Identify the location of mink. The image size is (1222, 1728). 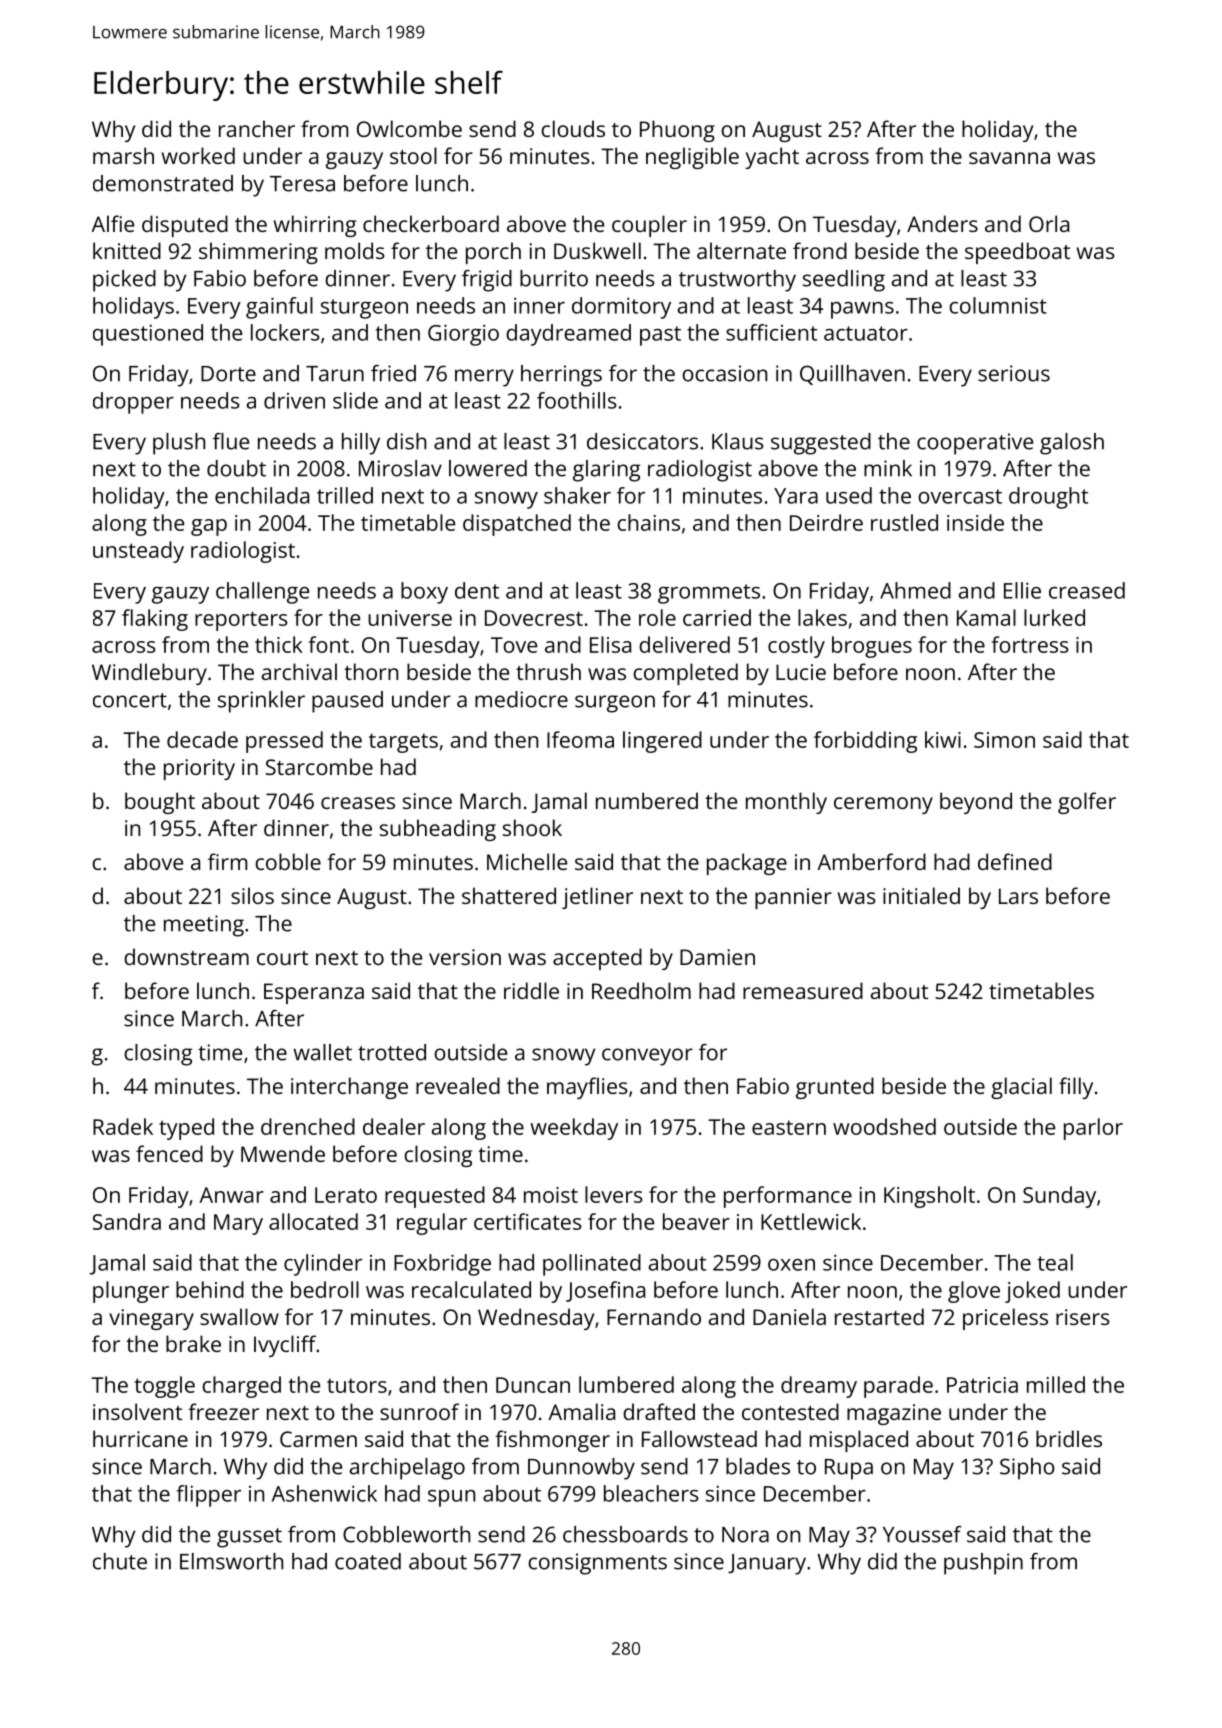
(888, 468).
